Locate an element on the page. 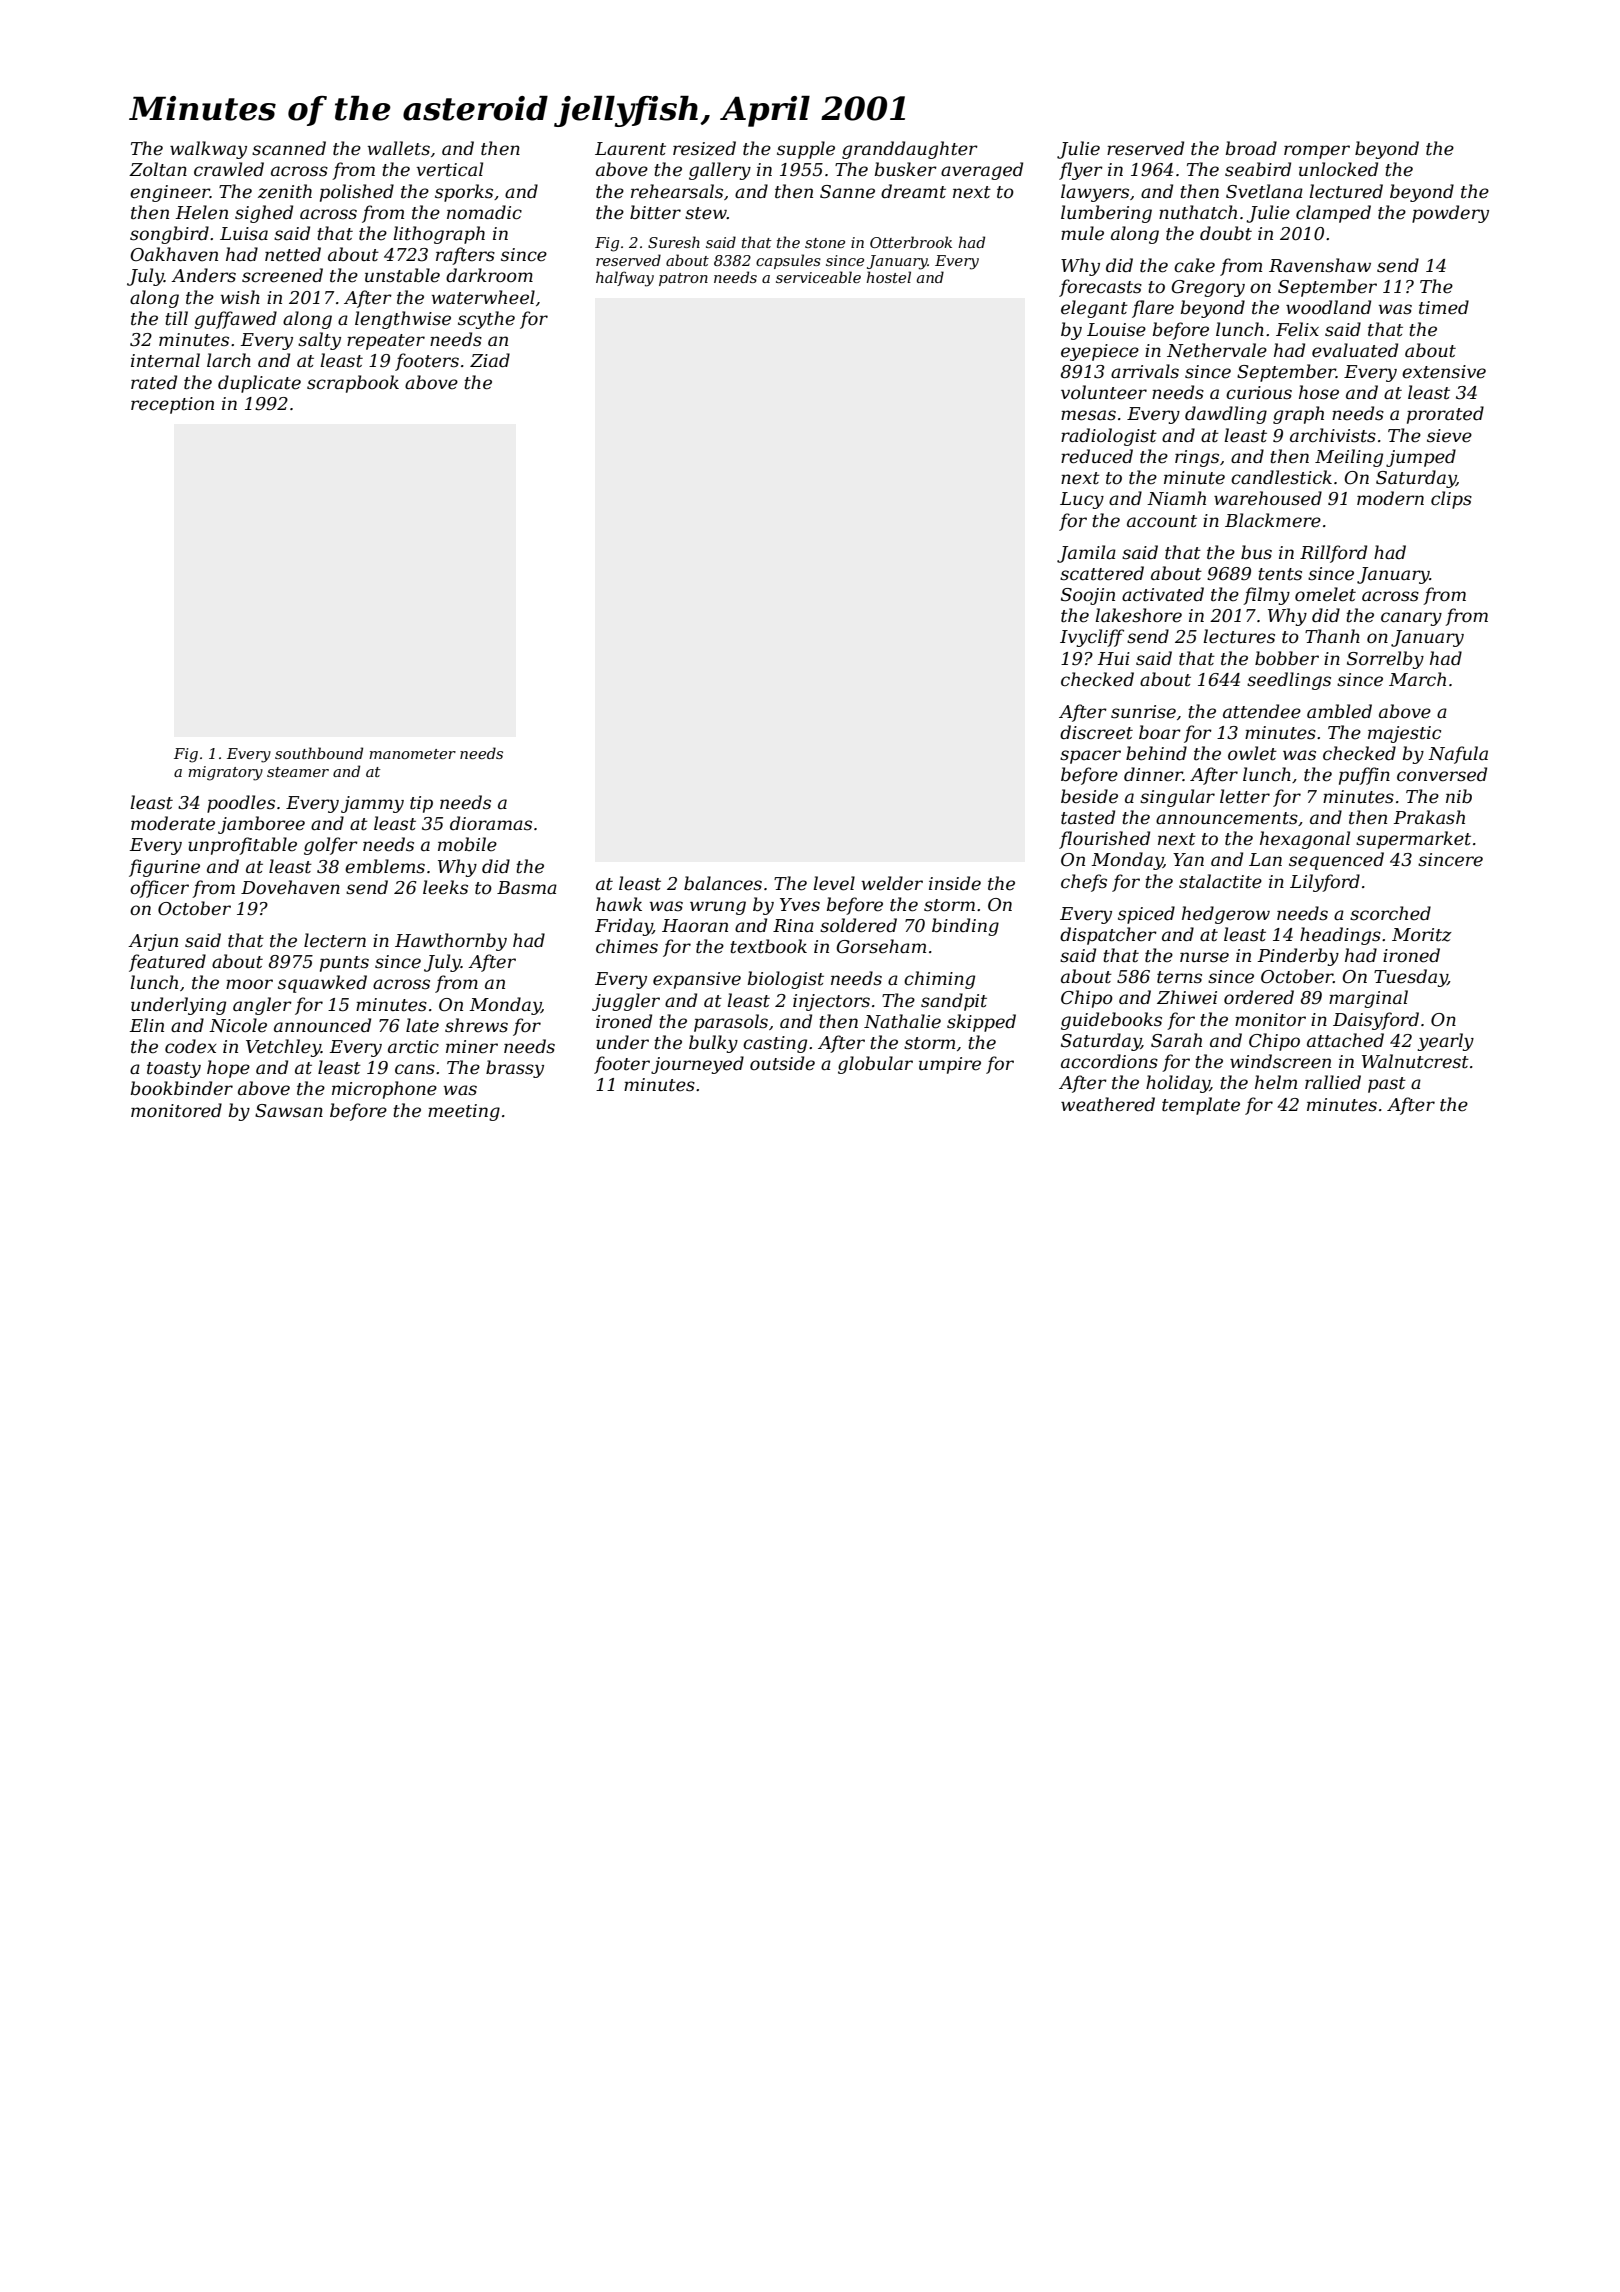  binding is located at coordinates (965, 927).
